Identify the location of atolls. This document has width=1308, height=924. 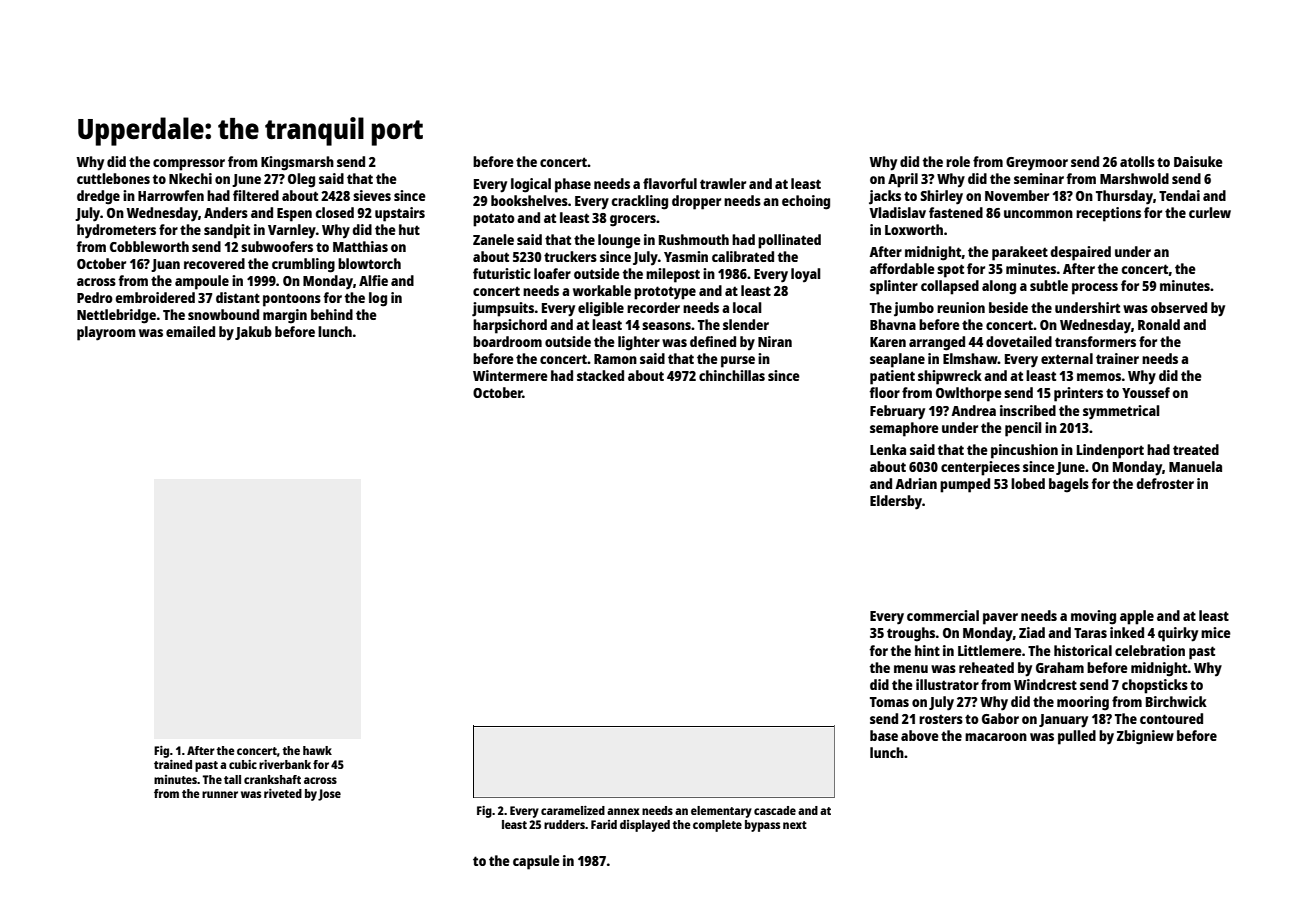
(1137, 161).
